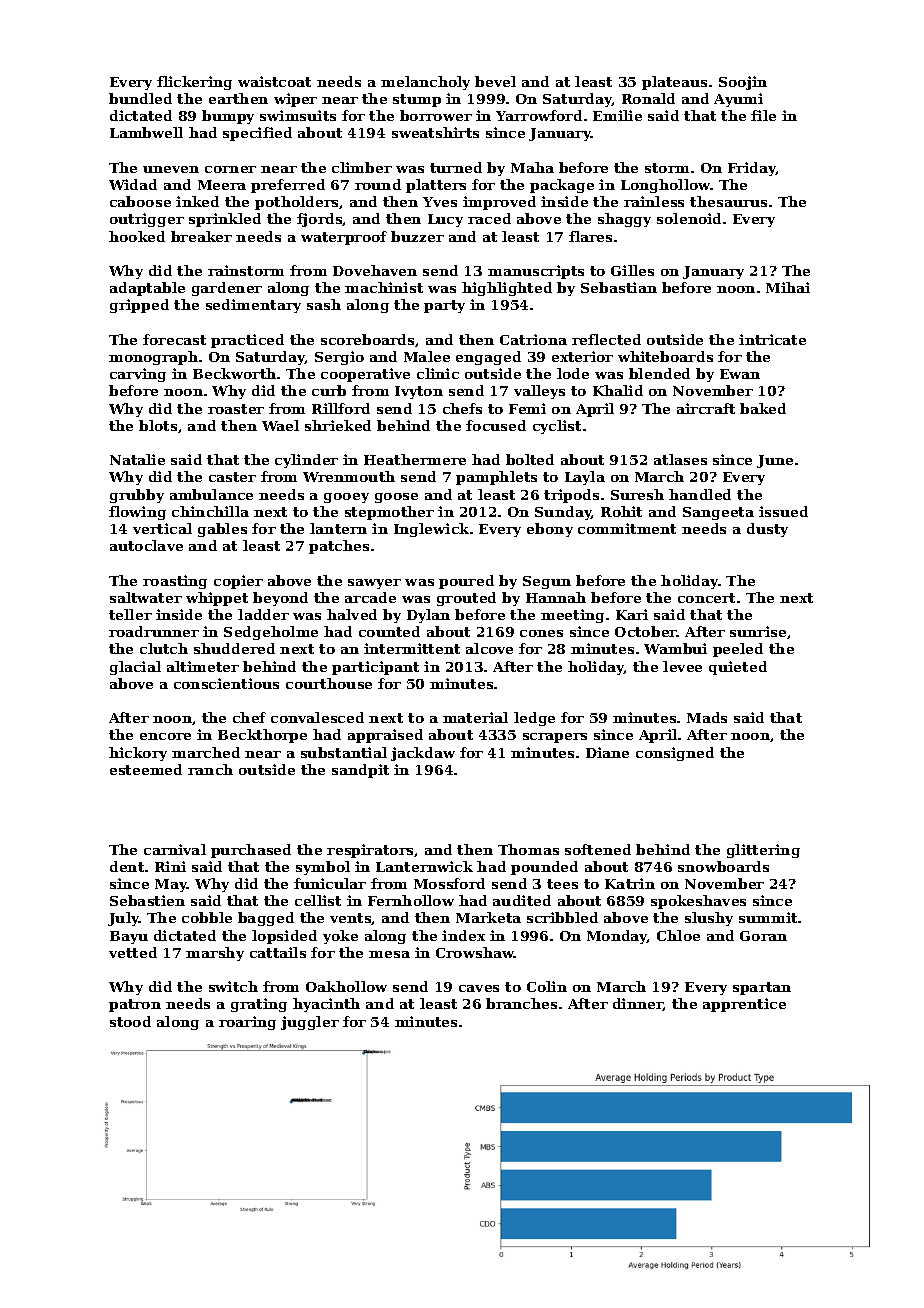 The image size is (924, 1308). I want to click on Marketa, so click(488, 917).
